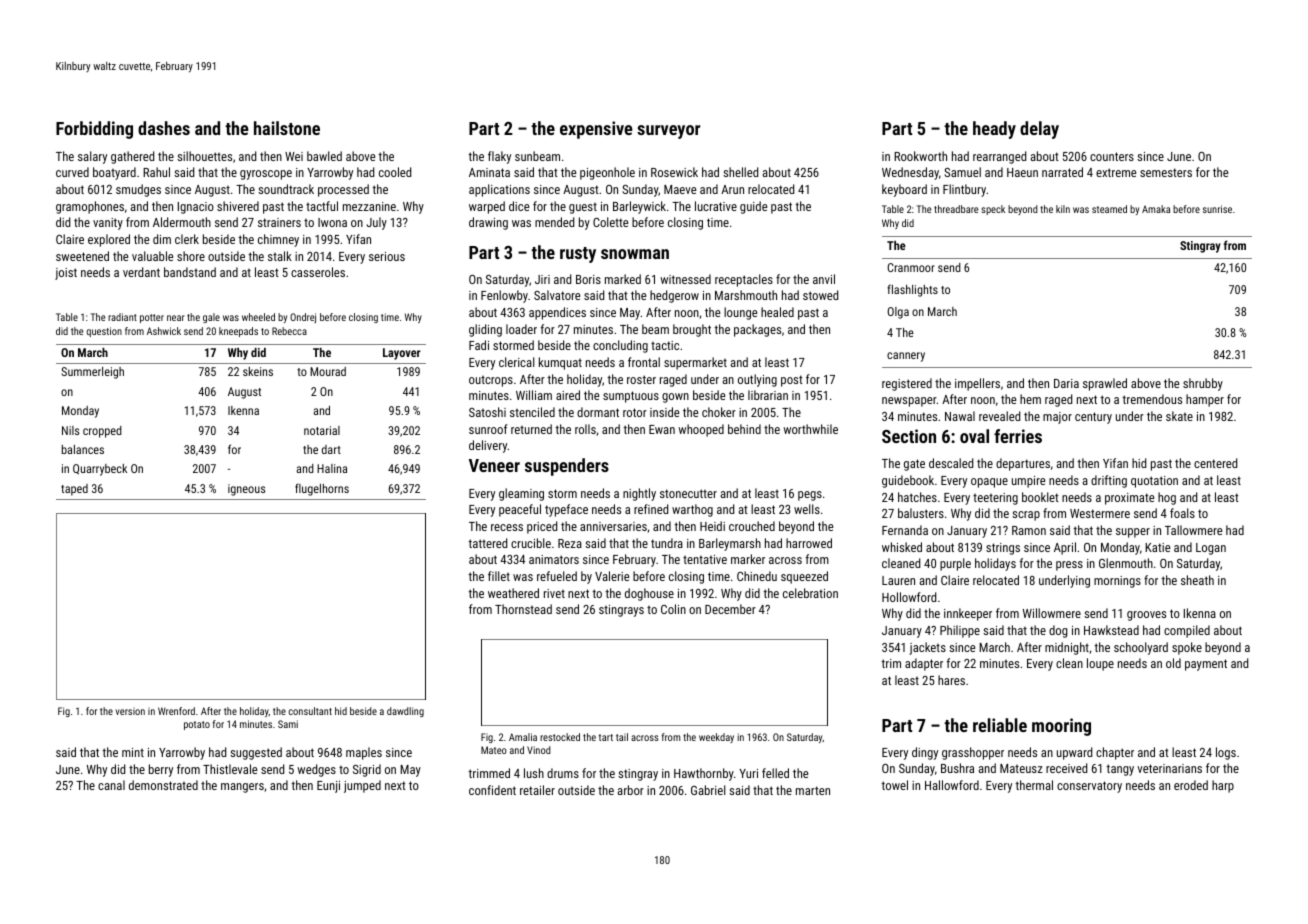  Describe the element at coordinates (122, 317) in the document. I see `radiant` at that location.
